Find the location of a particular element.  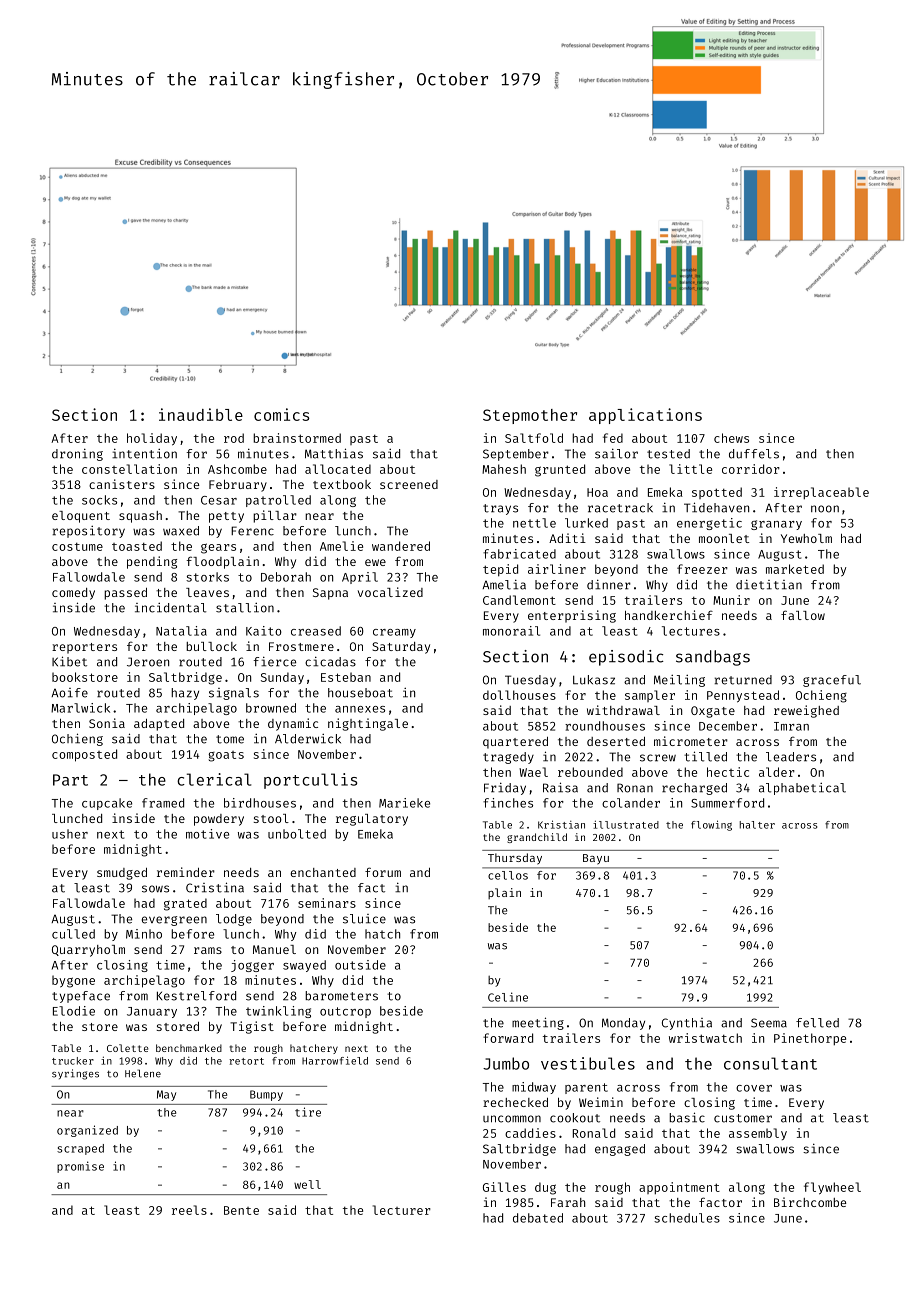

retort is located at coordinates (246, 1061).
